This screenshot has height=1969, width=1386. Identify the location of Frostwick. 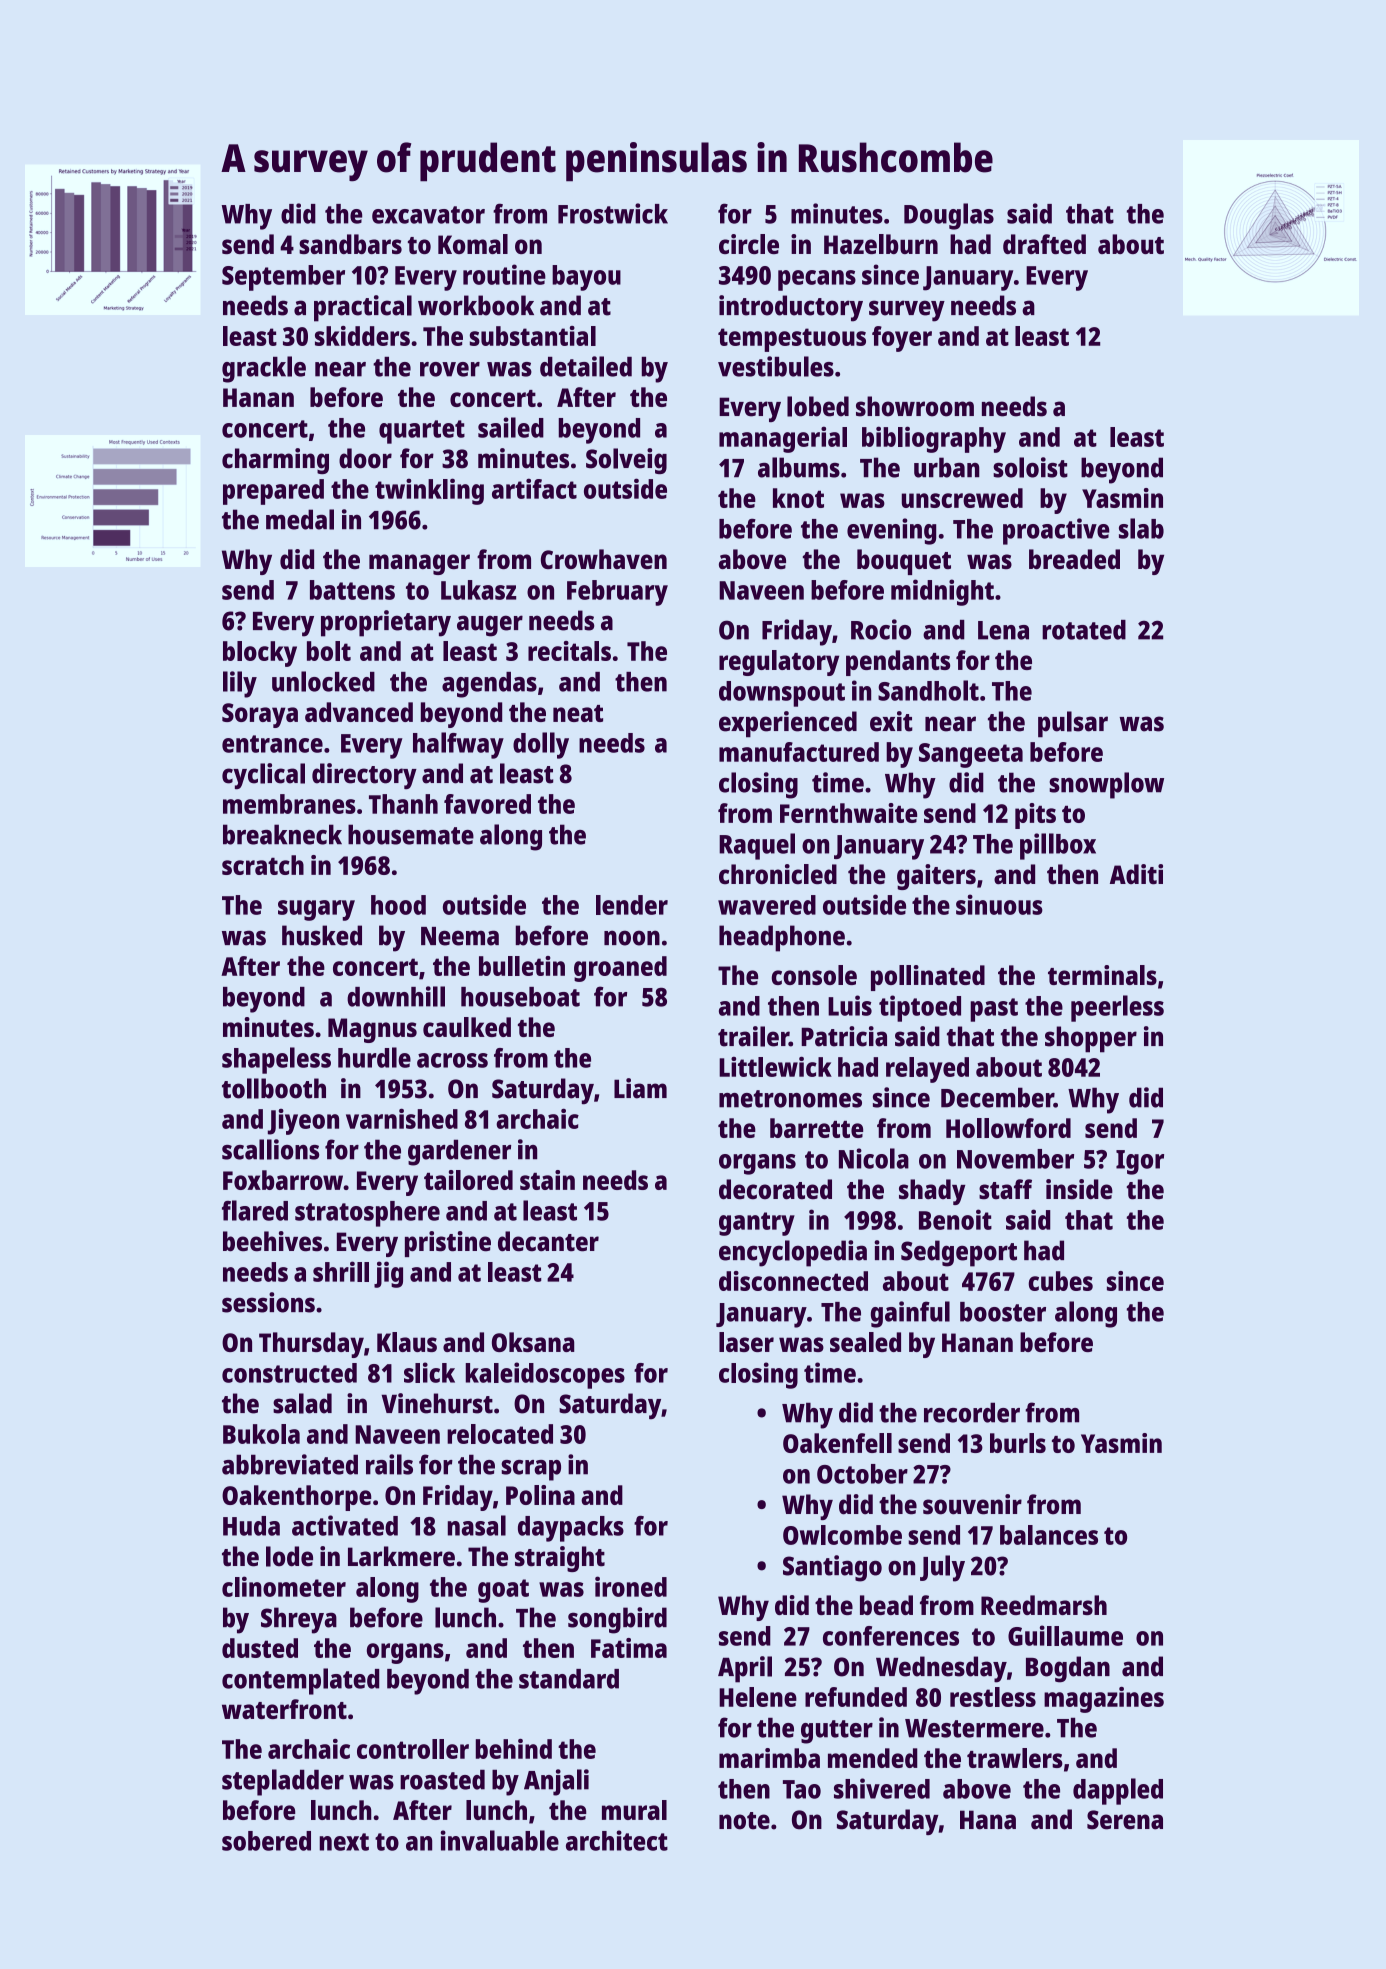
(613, 213).
